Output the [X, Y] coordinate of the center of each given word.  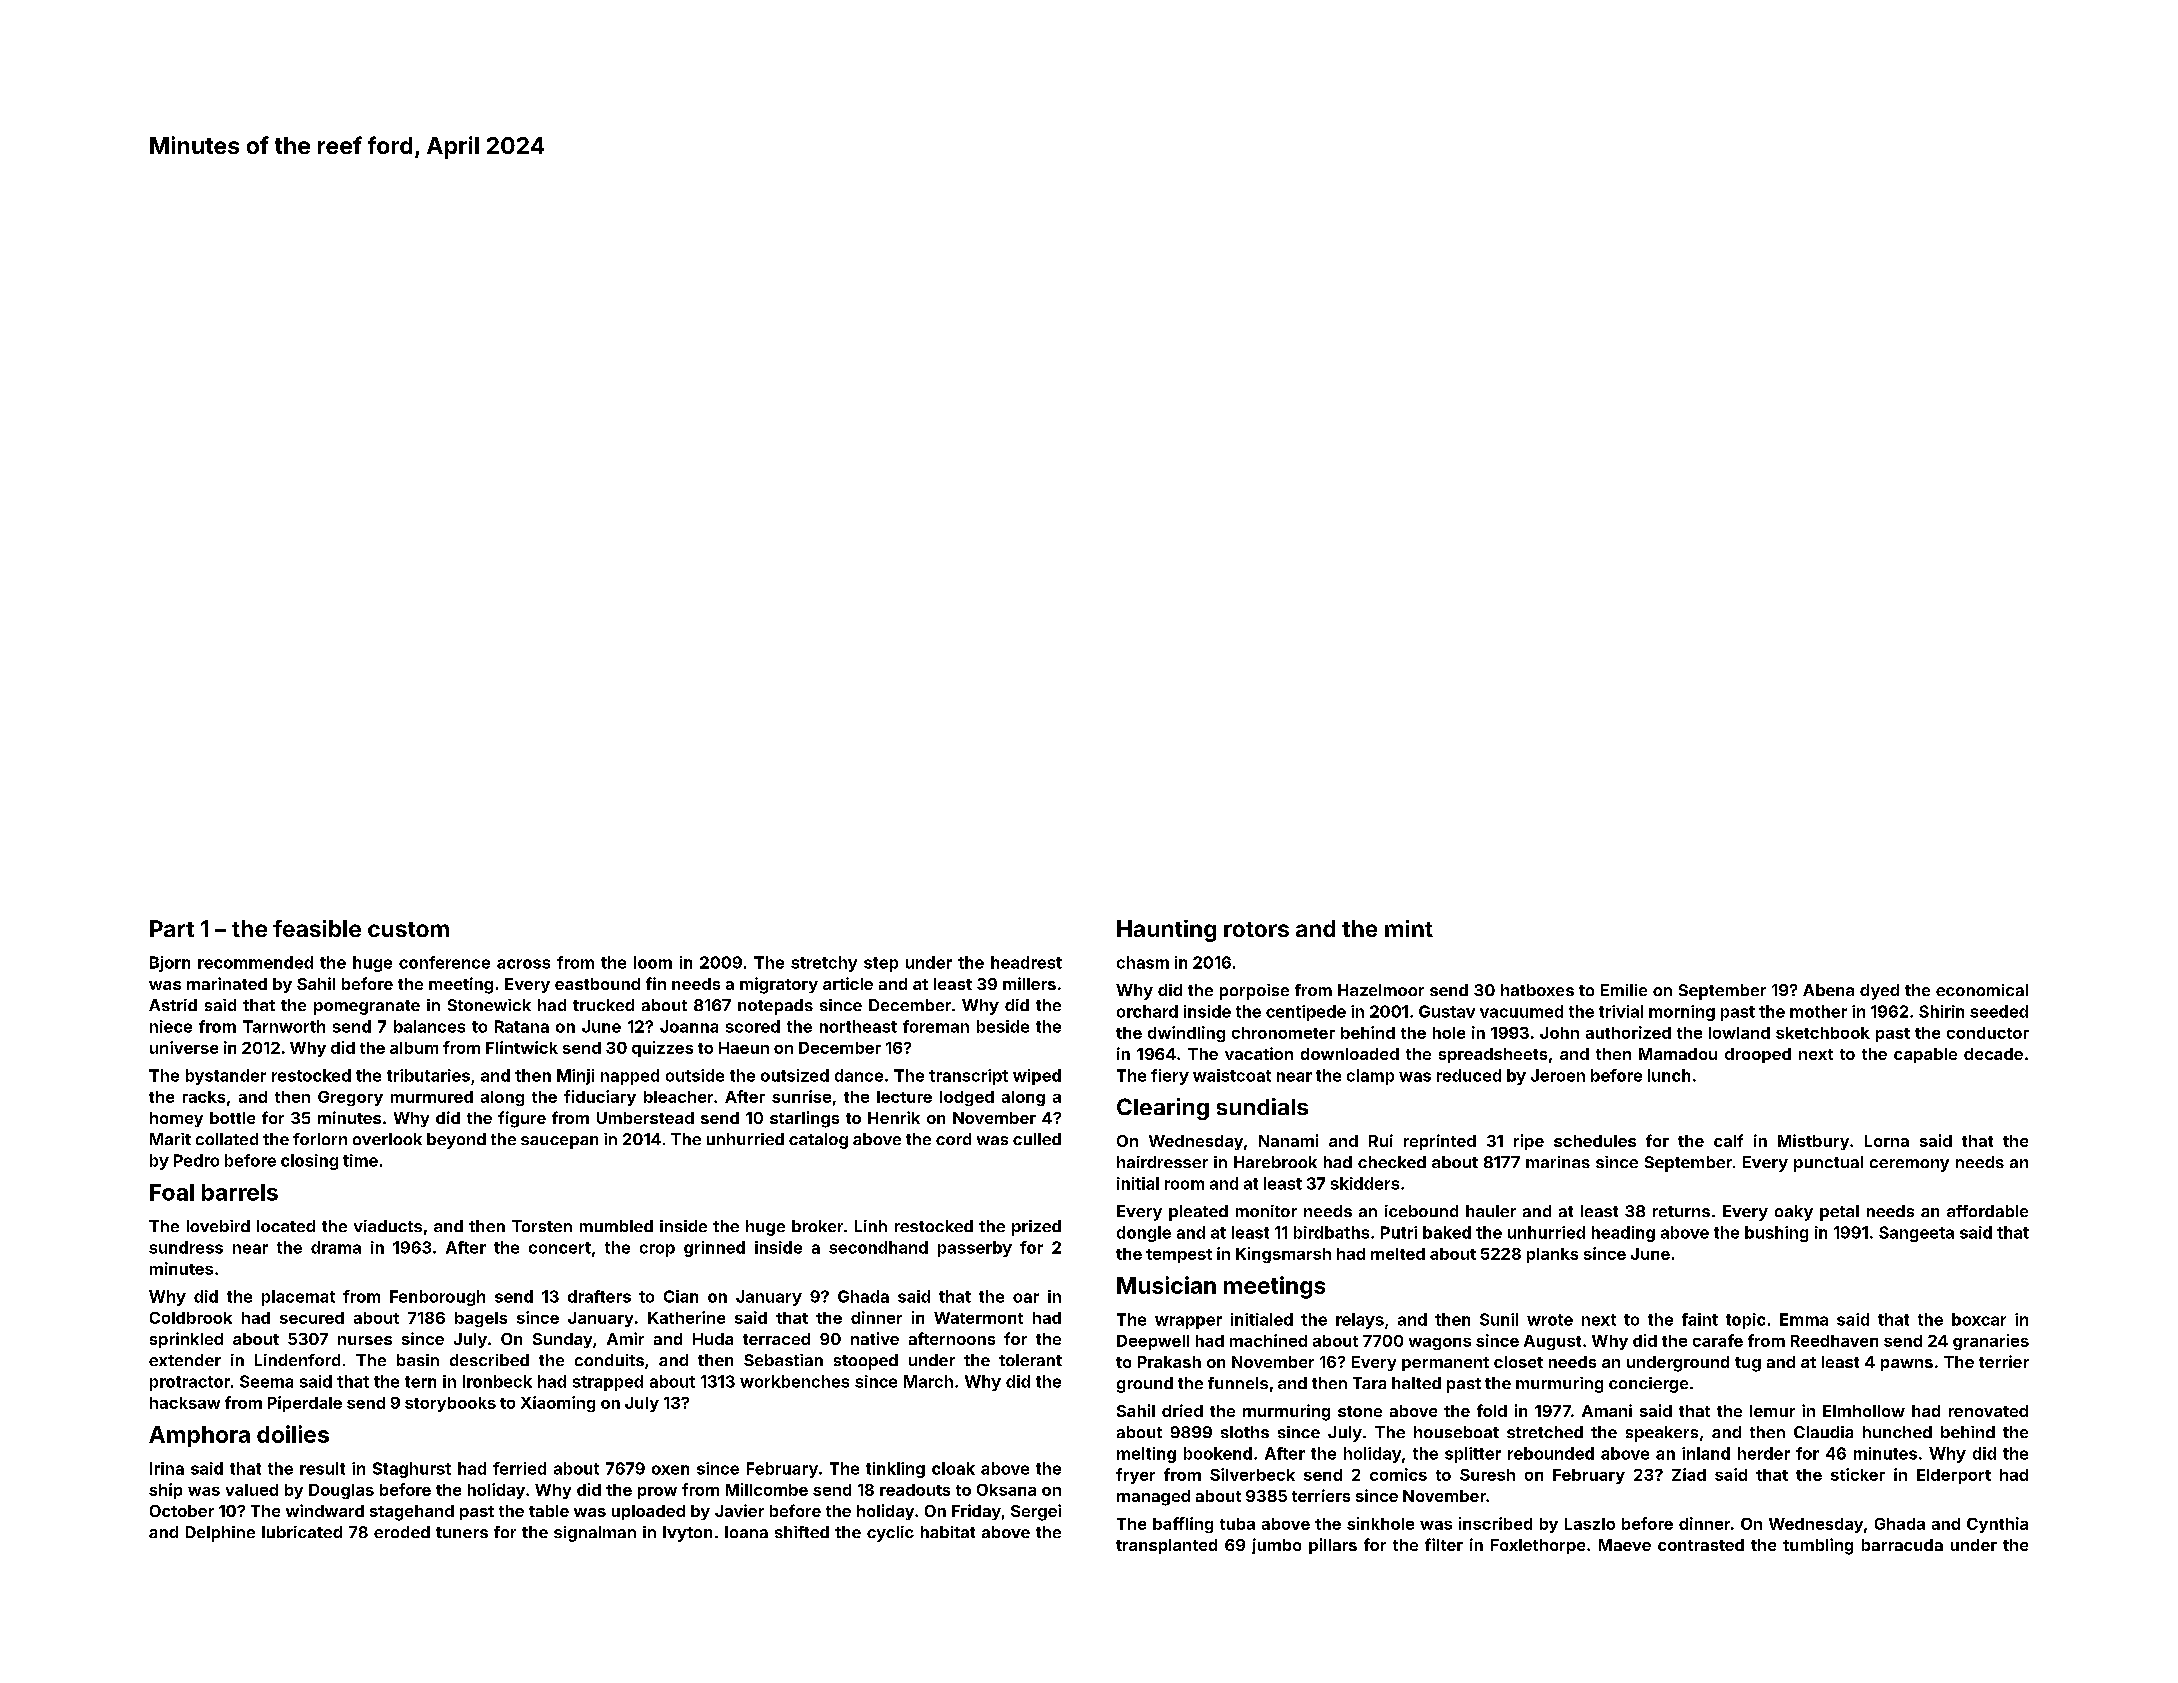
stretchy [824, 964]
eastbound [597, 984]
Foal [172, 1192]
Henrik [894, 1117]
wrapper [1188, 1322]
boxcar [1979, 1319]
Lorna [1887, 1141]
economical [1982, 990]
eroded [402, 1532]
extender [185, 1360]
